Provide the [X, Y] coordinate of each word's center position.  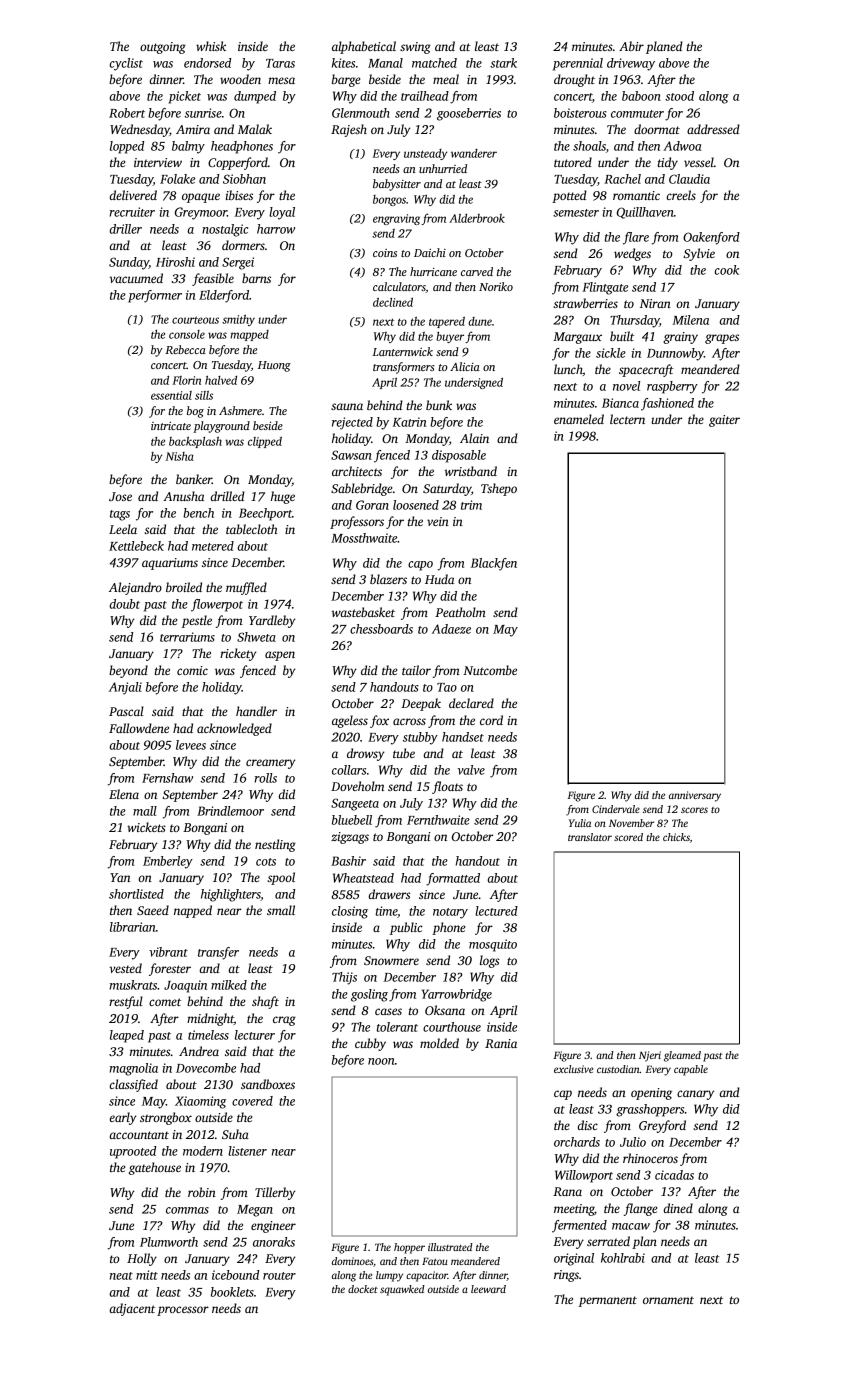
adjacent [132, 1309]
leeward [488, 1289]
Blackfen [494, 564]
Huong [274, 366]
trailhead [425, 96]
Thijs [344, 978]
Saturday [447, 489]
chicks [676, 837]
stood [679, 96]
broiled [184, 587]
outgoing [163, 48]
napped [193, 911]
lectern [627, 419]
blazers [388, 579]
